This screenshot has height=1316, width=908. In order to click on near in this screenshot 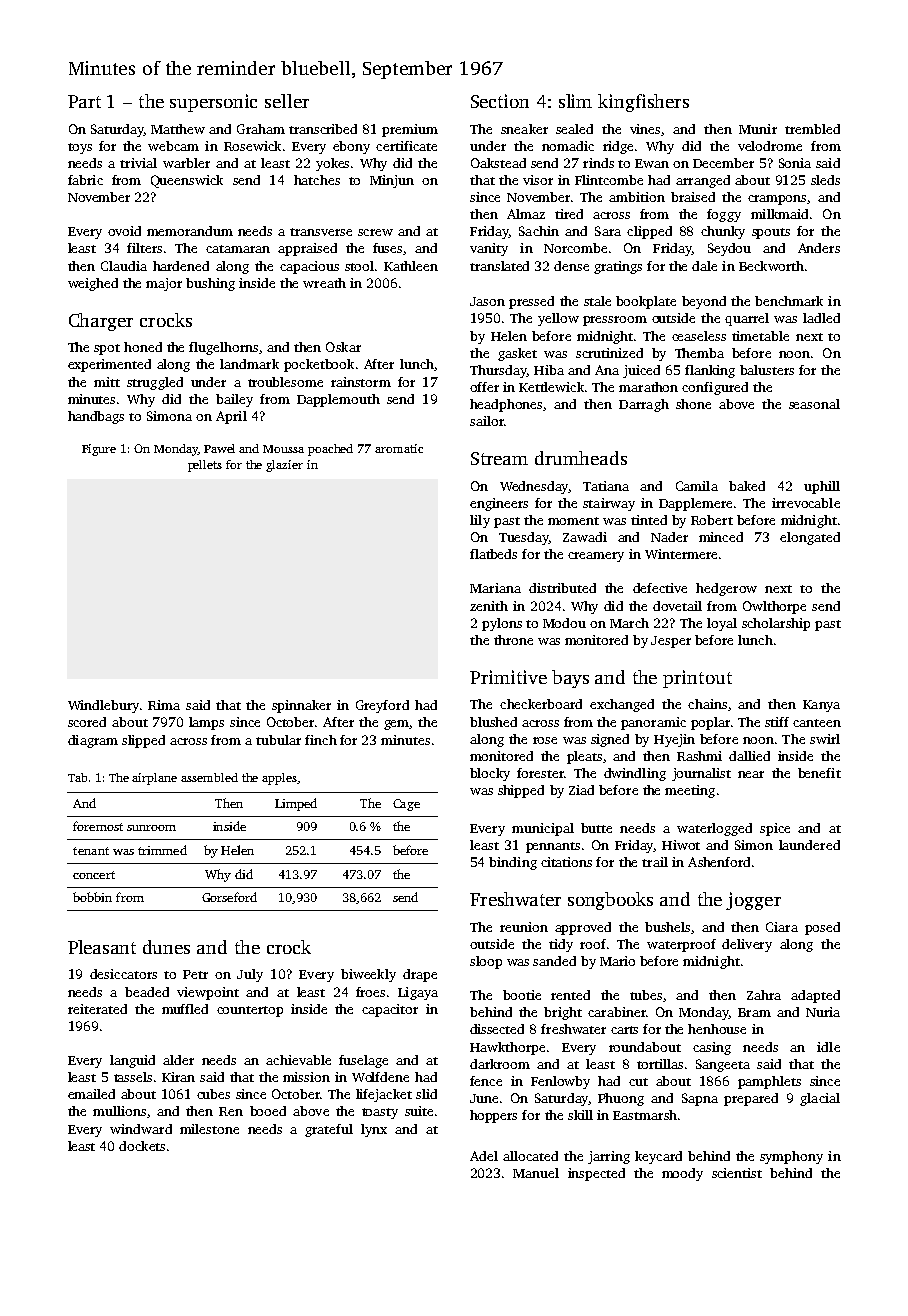, I will do `click(751, 774)`.
